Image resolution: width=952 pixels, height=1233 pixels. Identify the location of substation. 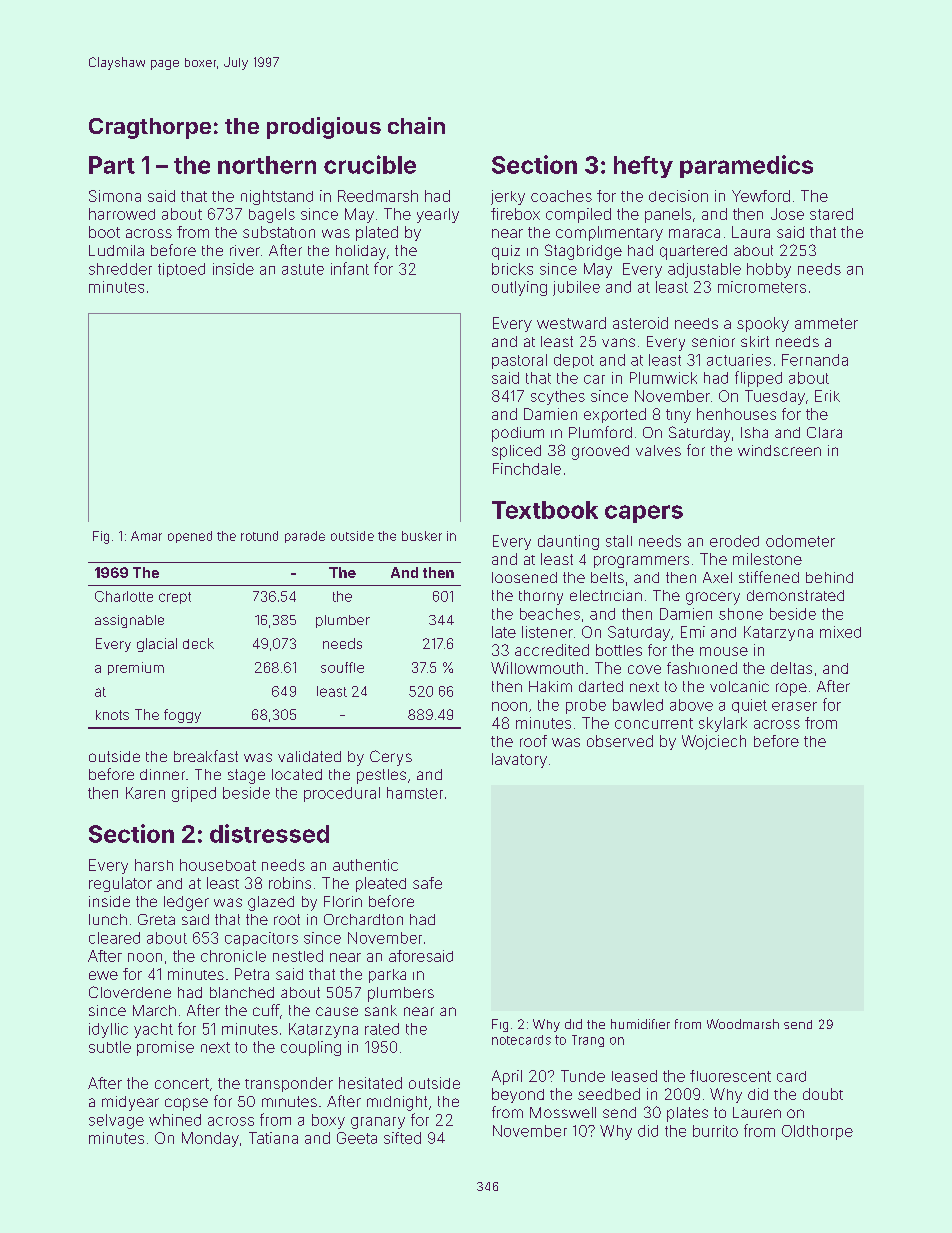
(279, 232).
